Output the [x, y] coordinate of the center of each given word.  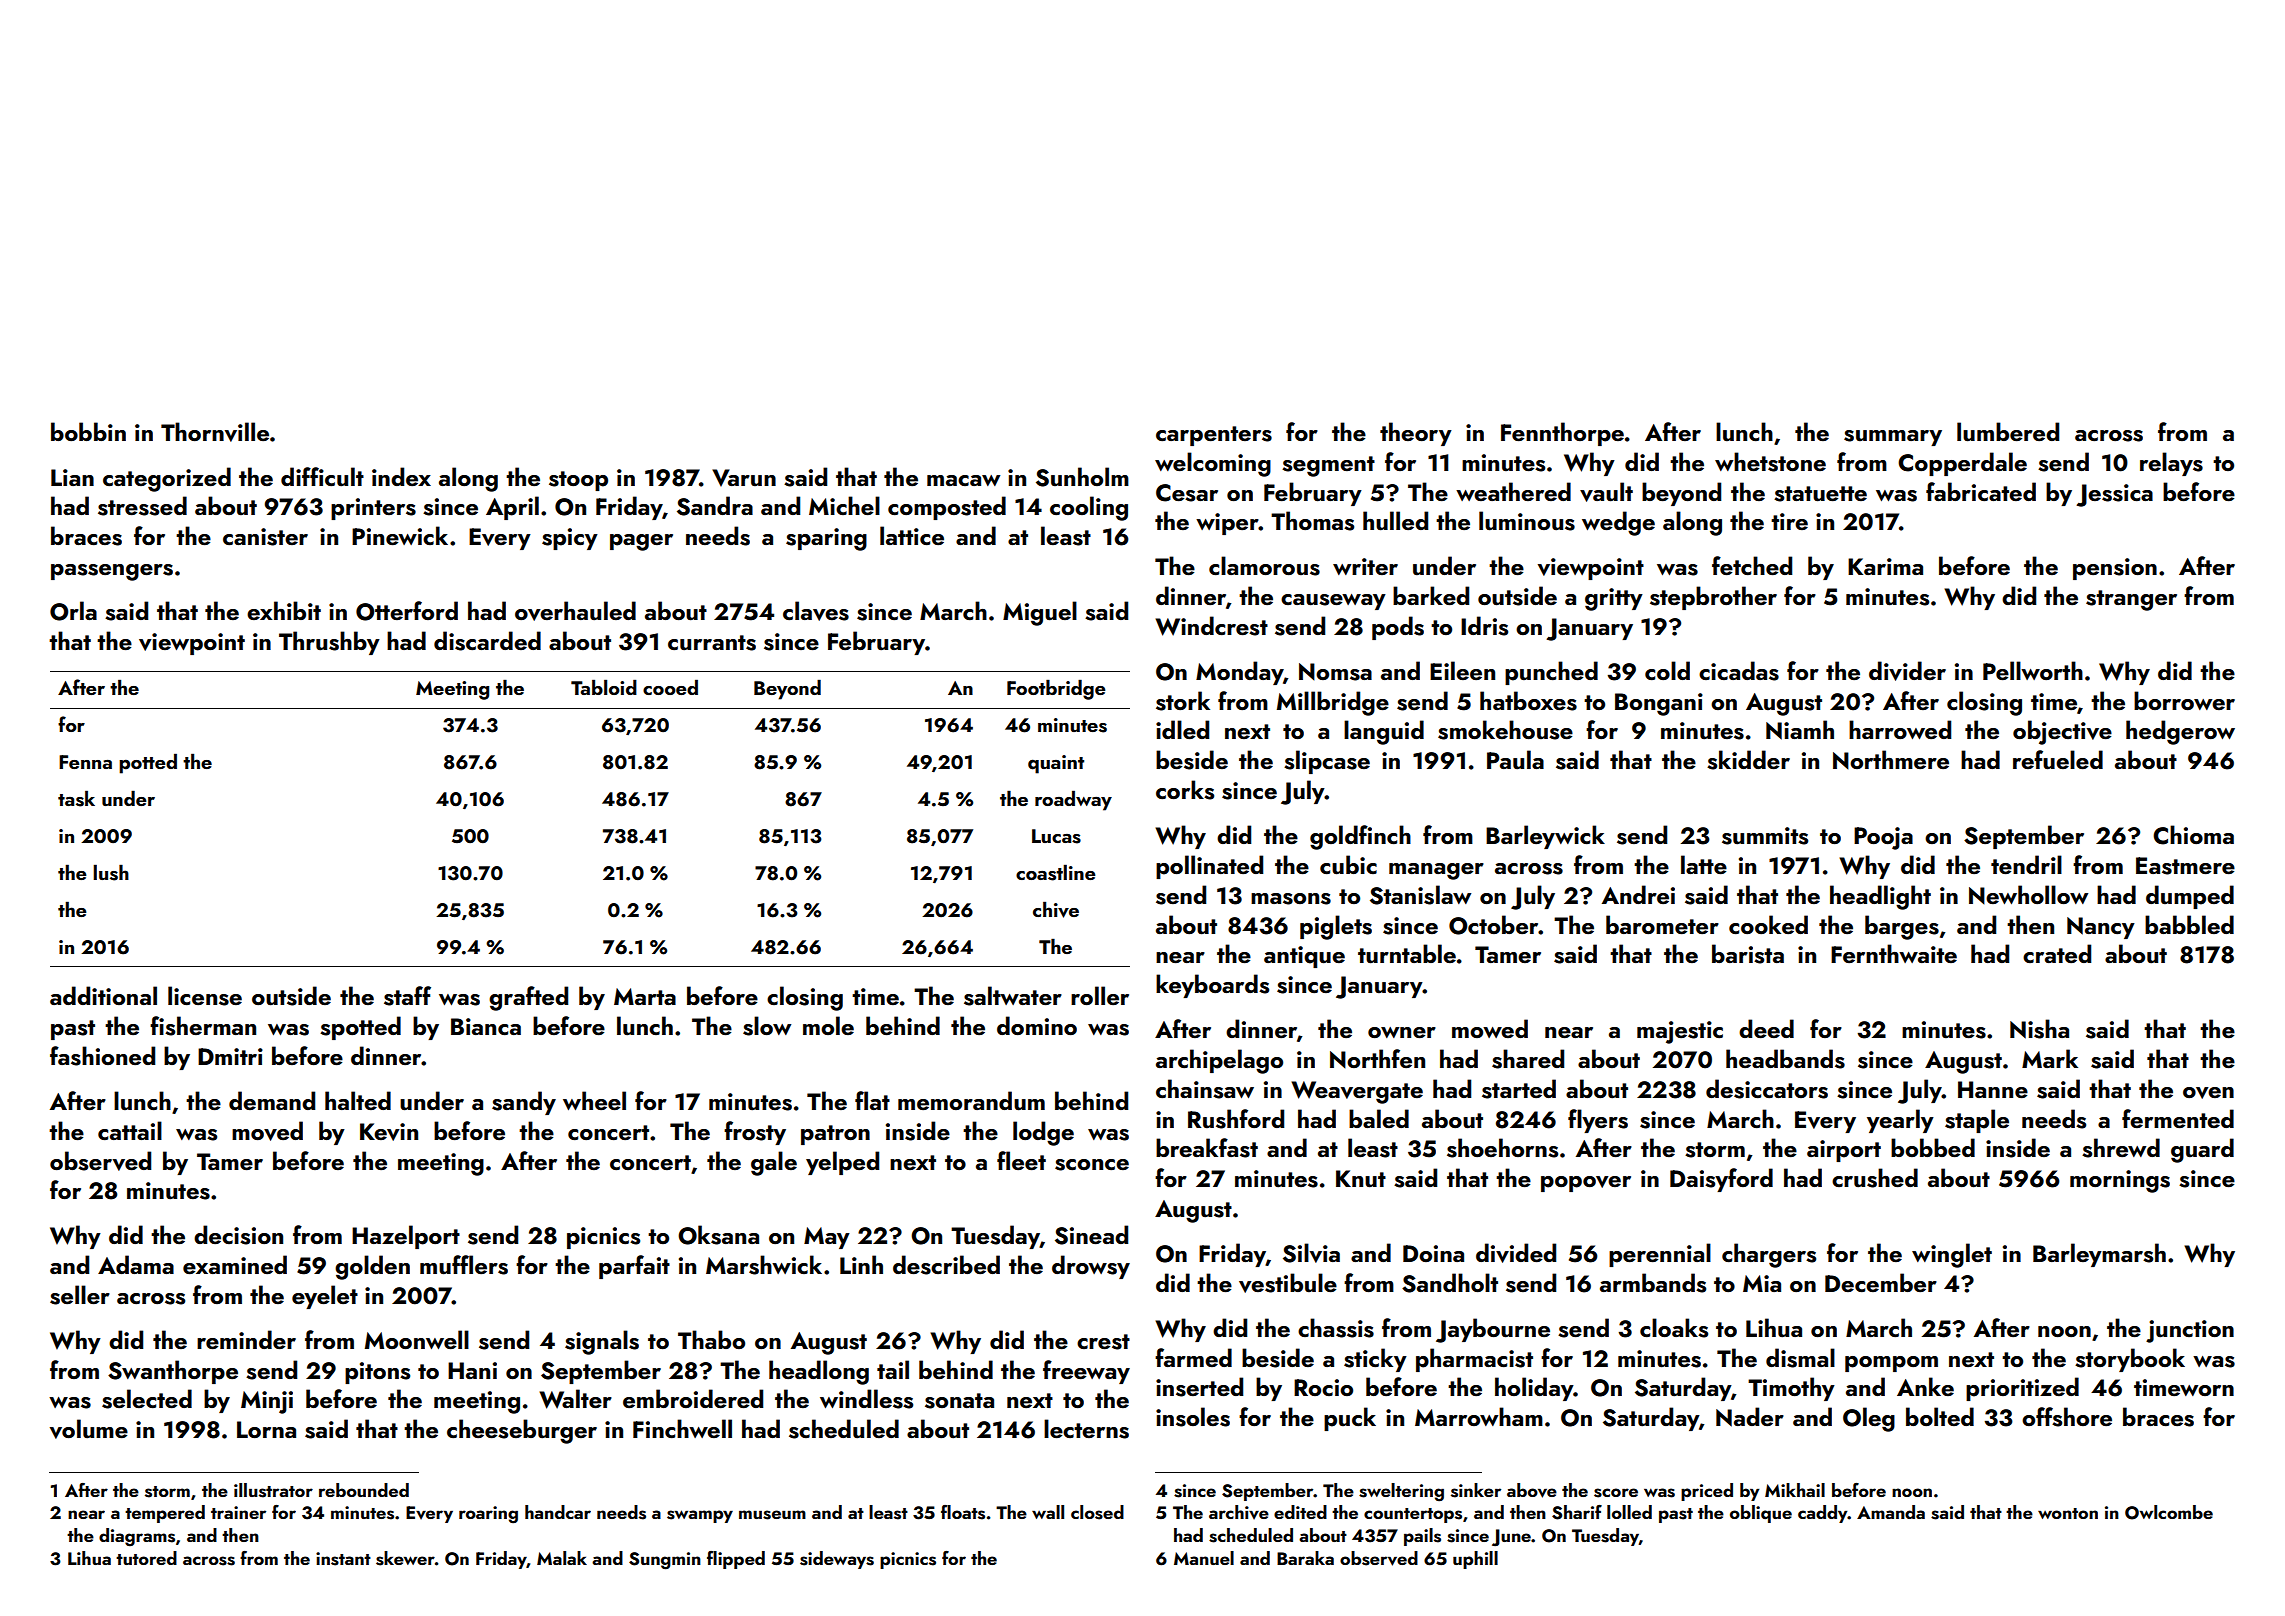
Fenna [85, 762]
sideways [837, 1560]
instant [343, 1559]
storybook [2130, 1360]
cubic [1348, 865]
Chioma [2193, 835]
